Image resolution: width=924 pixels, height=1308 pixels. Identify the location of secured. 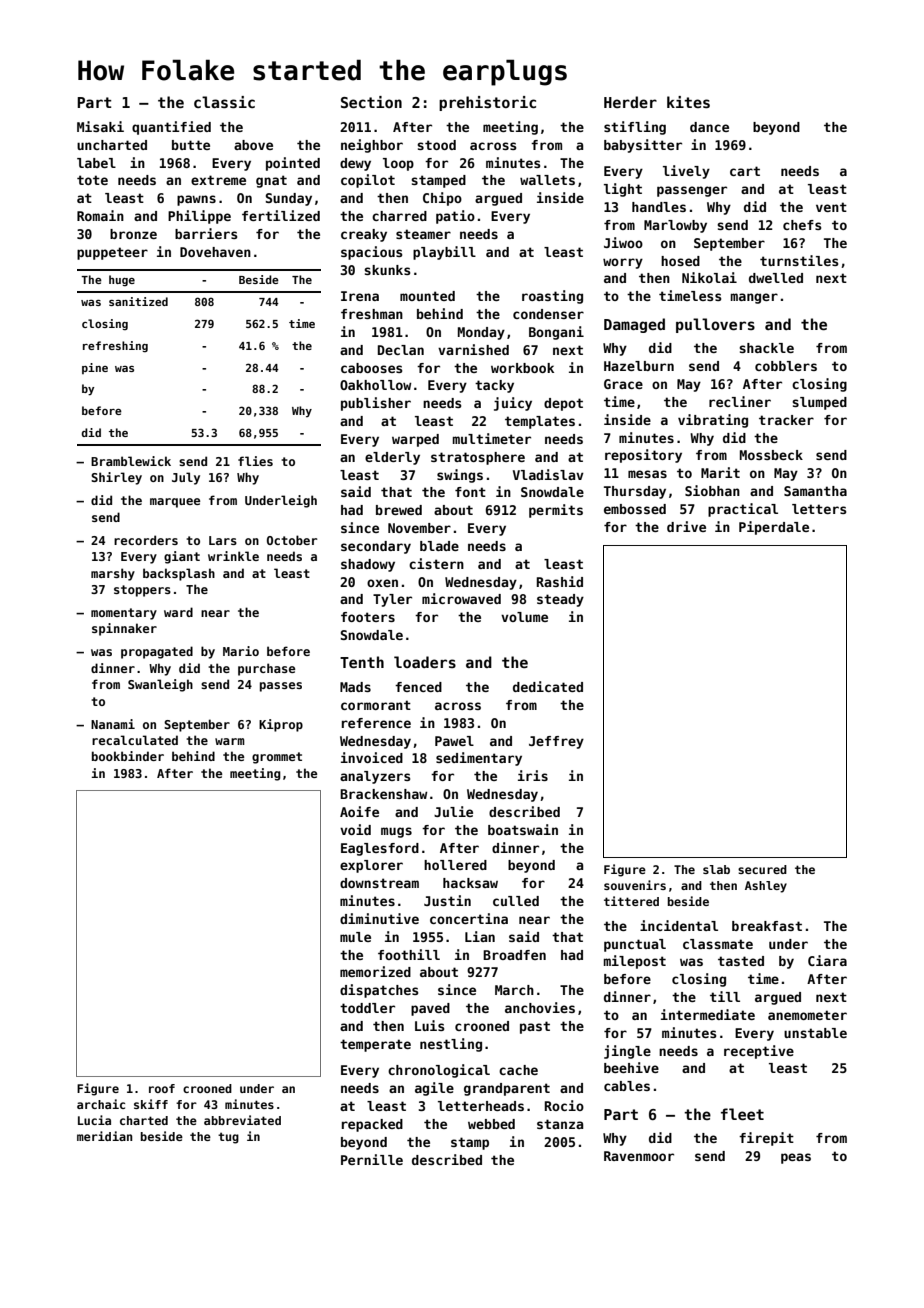
(762, 869).
